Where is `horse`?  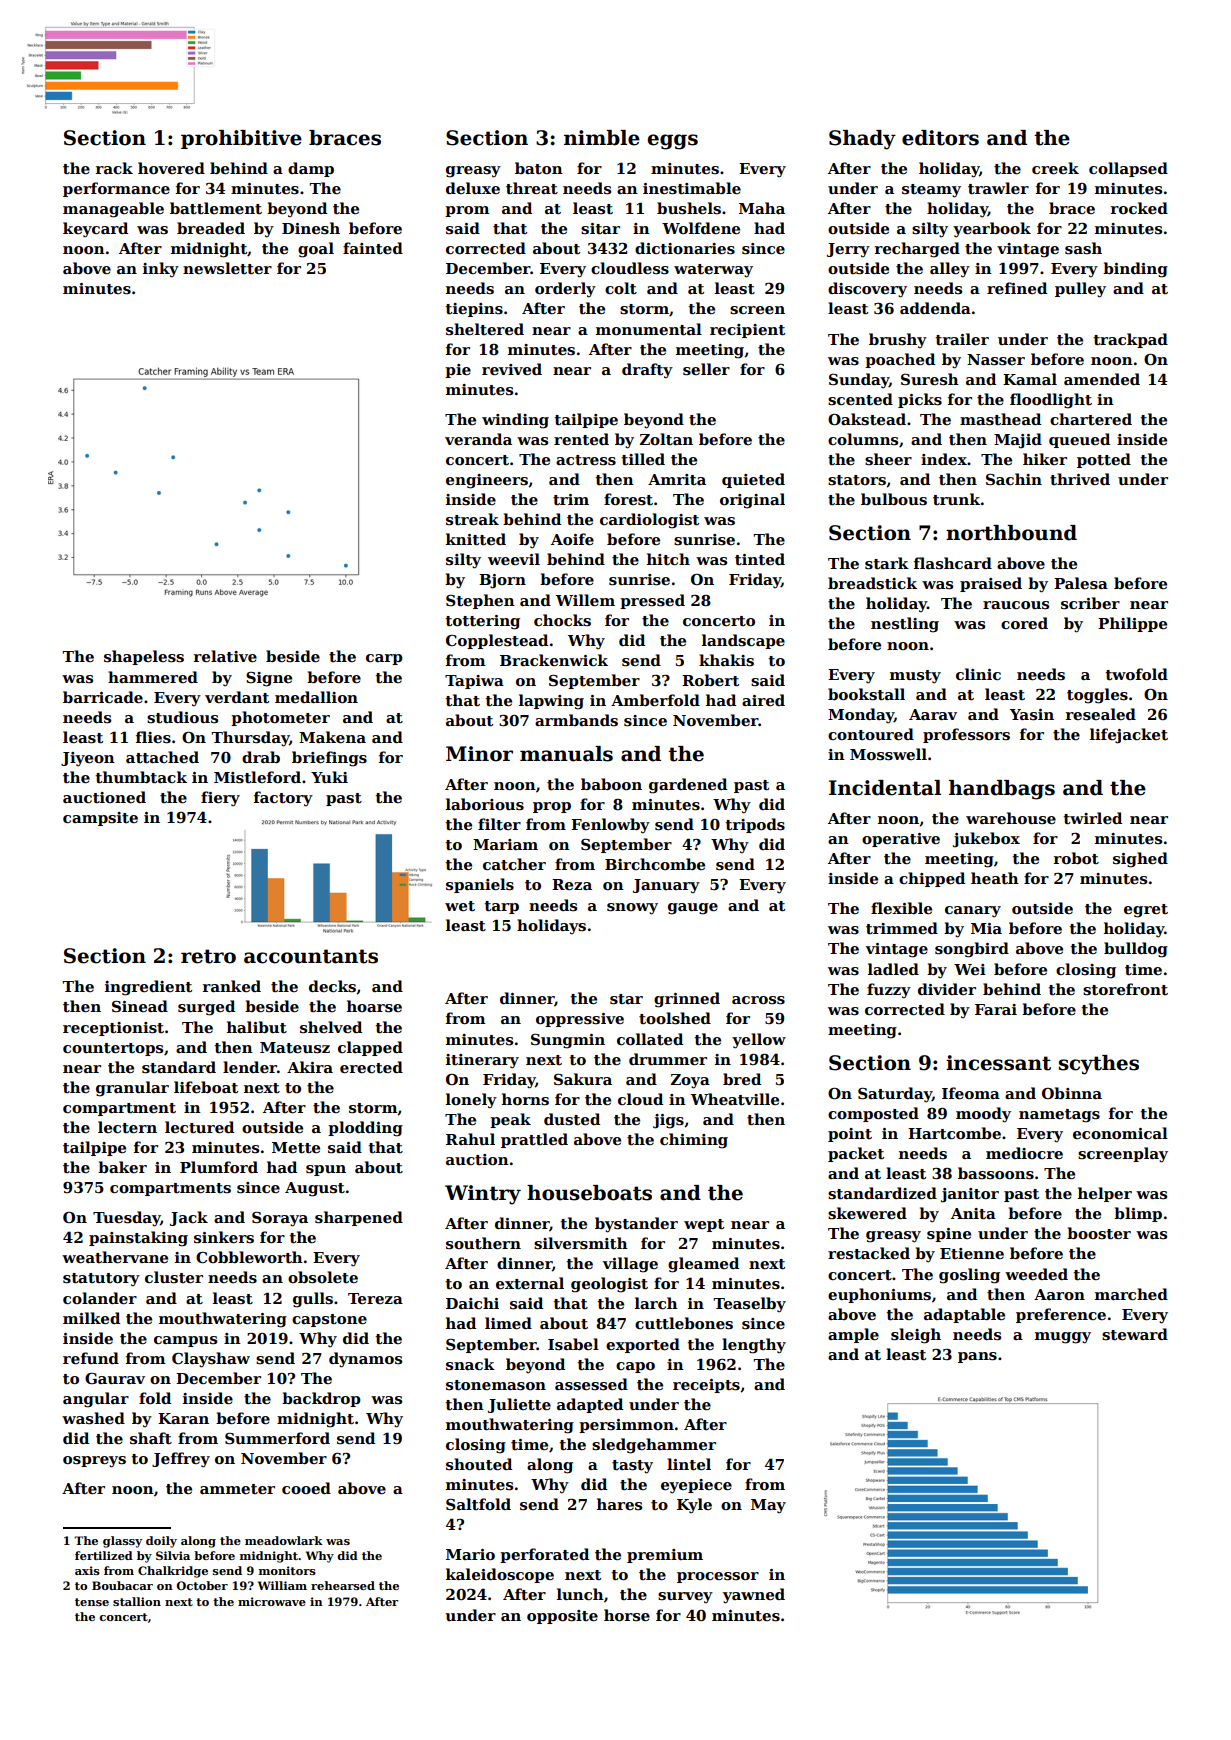 horse is located at coordinates (627, 1615).
